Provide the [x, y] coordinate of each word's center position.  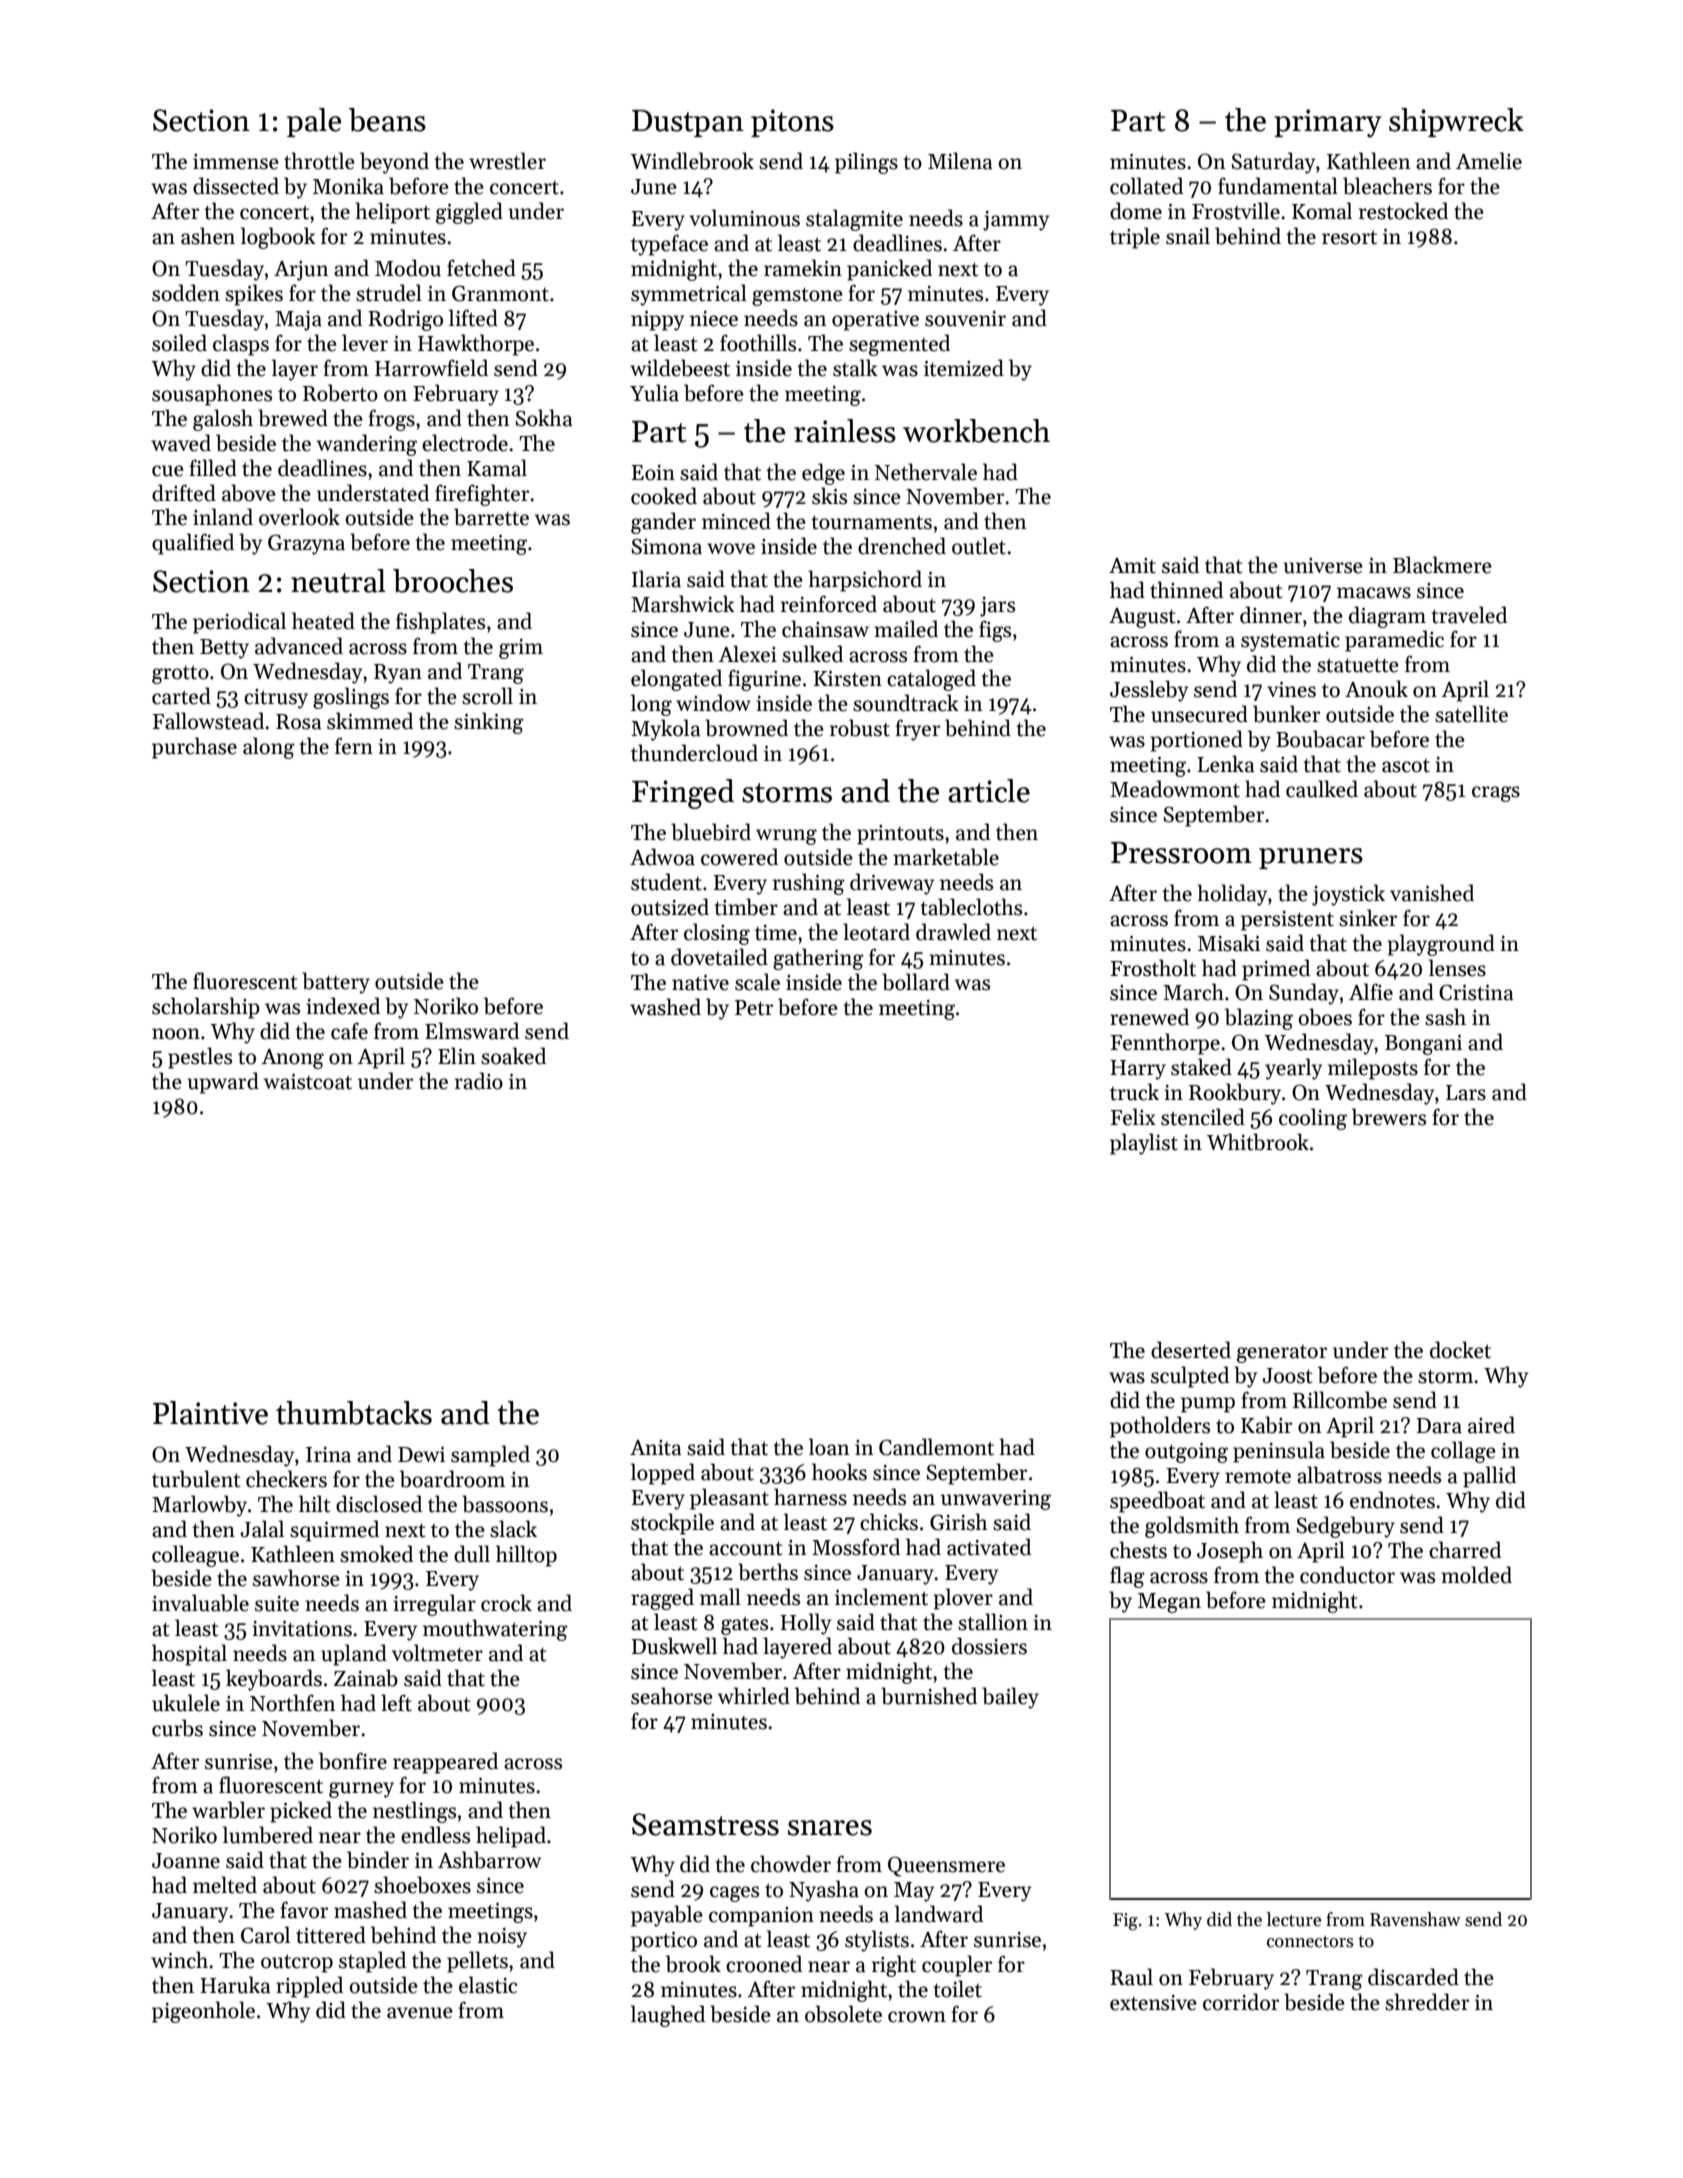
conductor [1347, 1575]
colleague [195, 1556]
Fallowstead [208, 721]
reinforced [829, 604]
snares [830, 1828]
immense [236, 162]
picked [301, 1812]
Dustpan [688, 123]
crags [1496, 794]
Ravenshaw [1415, 1919]
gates [744, 1625]
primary [1328, 123]
